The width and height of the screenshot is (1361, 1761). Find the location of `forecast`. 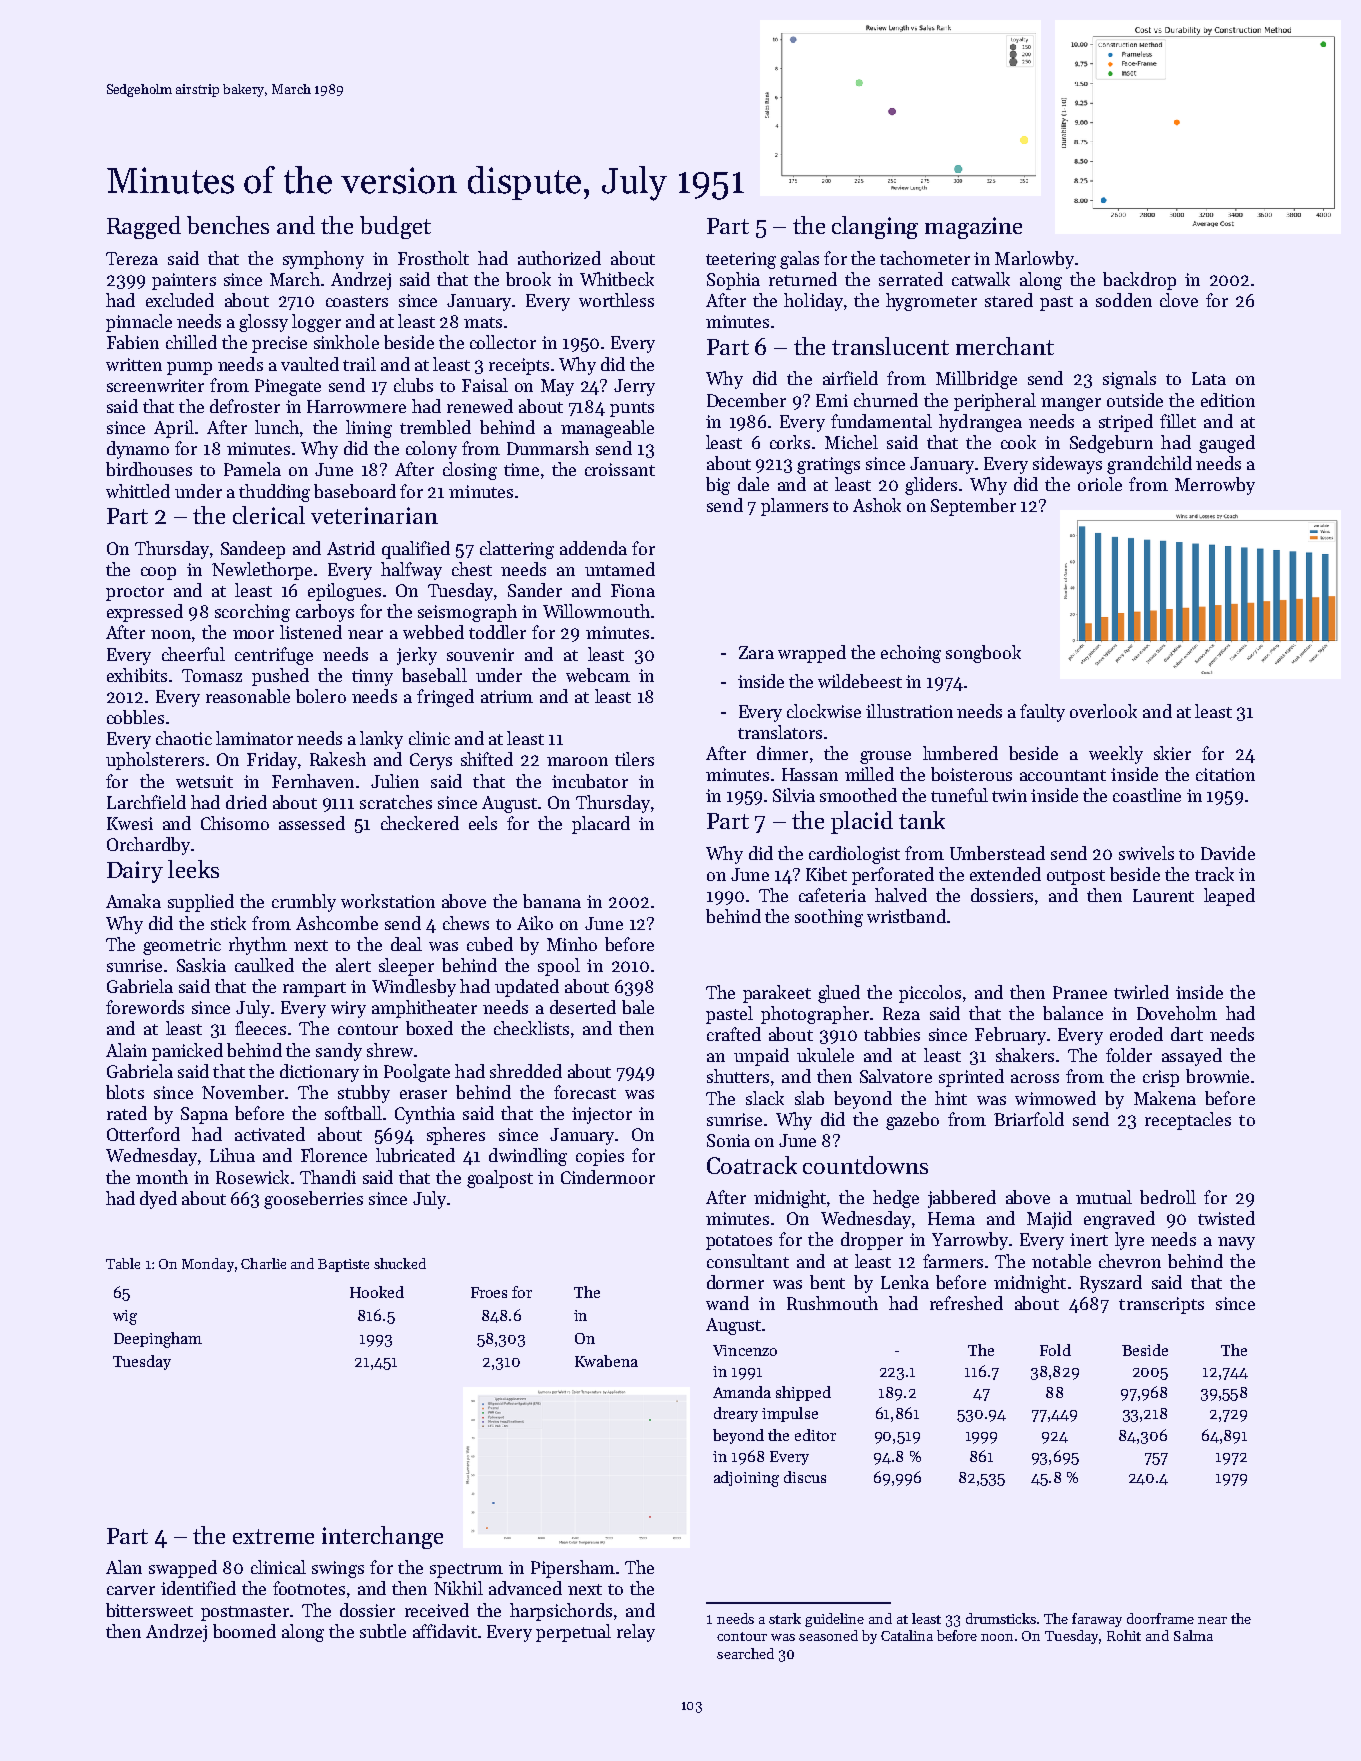

forecast is located at coordinates (585, 1092).
